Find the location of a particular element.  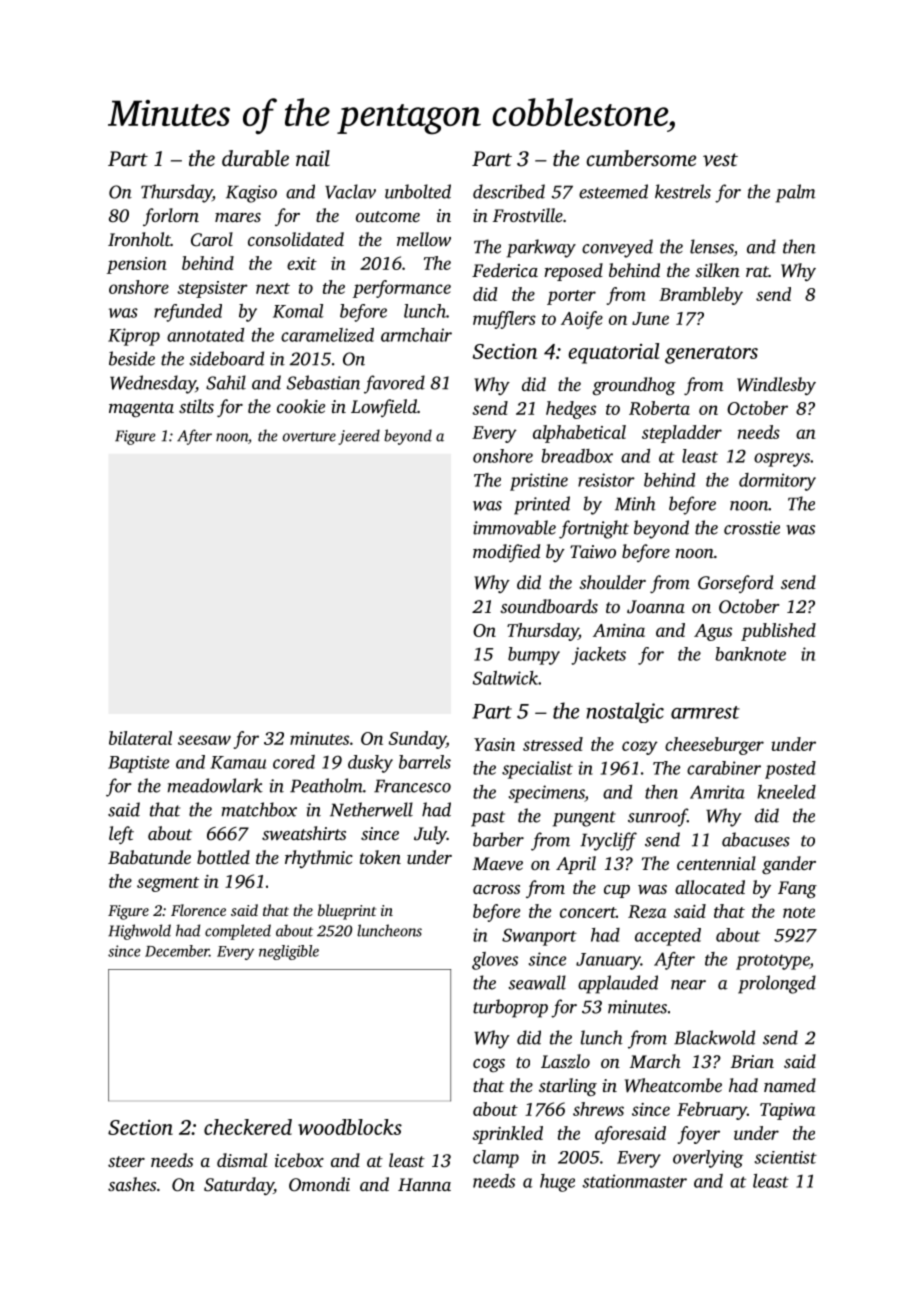

icebox is located at coordinates (299, 1160).
